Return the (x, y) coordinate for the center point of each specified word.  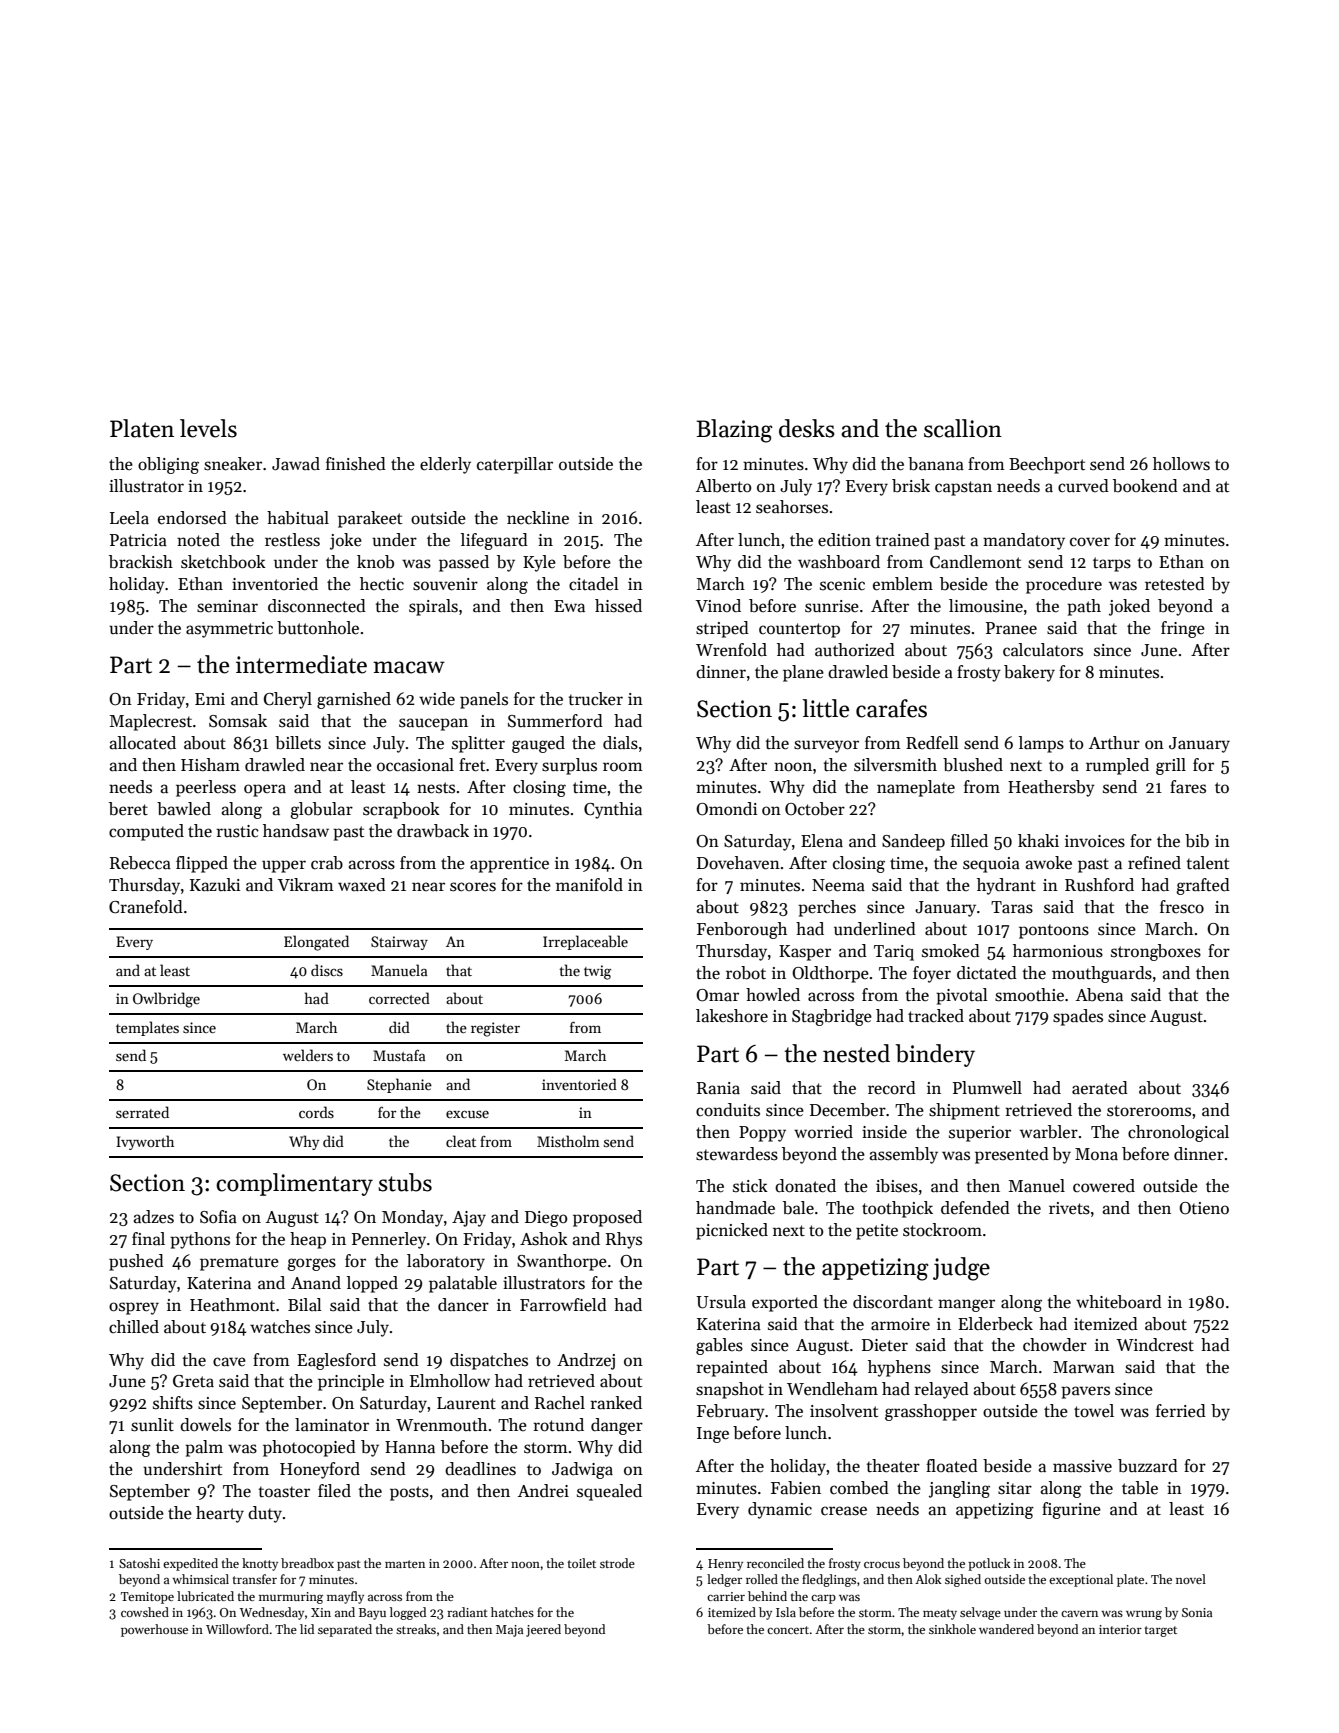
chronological (1178, 1133)
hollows (1181, 464)
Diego (546, 1219)
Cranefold (146, 907)
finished (356, 464)
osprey (134, 1308)
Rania (718, 1088)
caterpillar (515, 465)
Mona (1096, 1154)
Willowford (237, 1629)
